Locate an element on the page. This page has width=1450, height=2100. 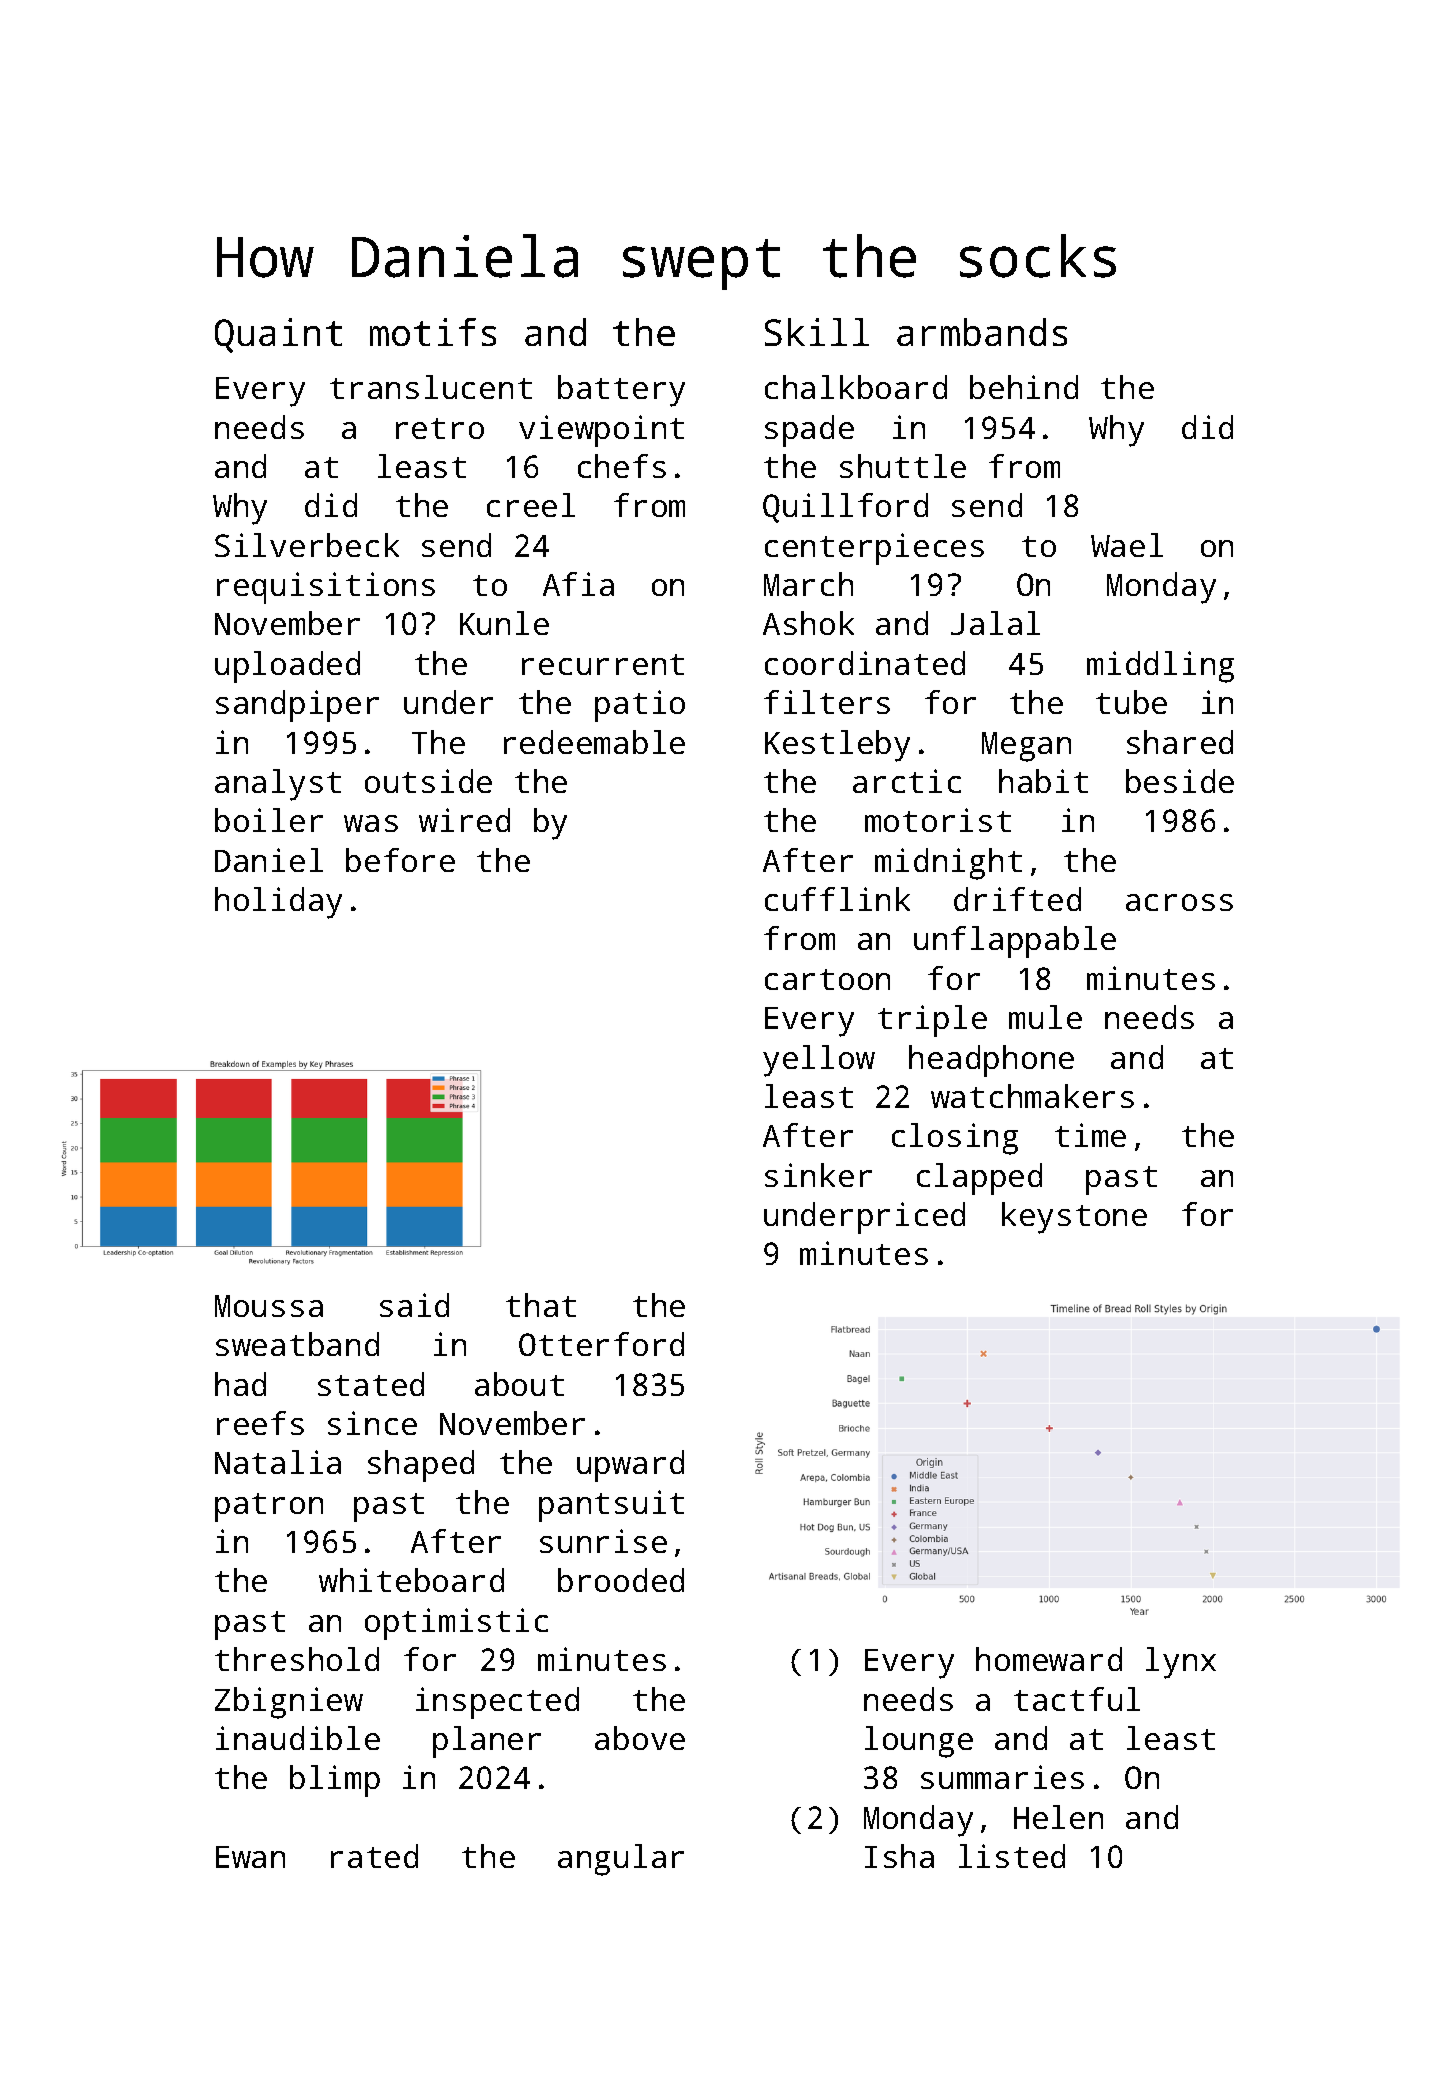
sandpiper is located at coordinates (297, 706).
